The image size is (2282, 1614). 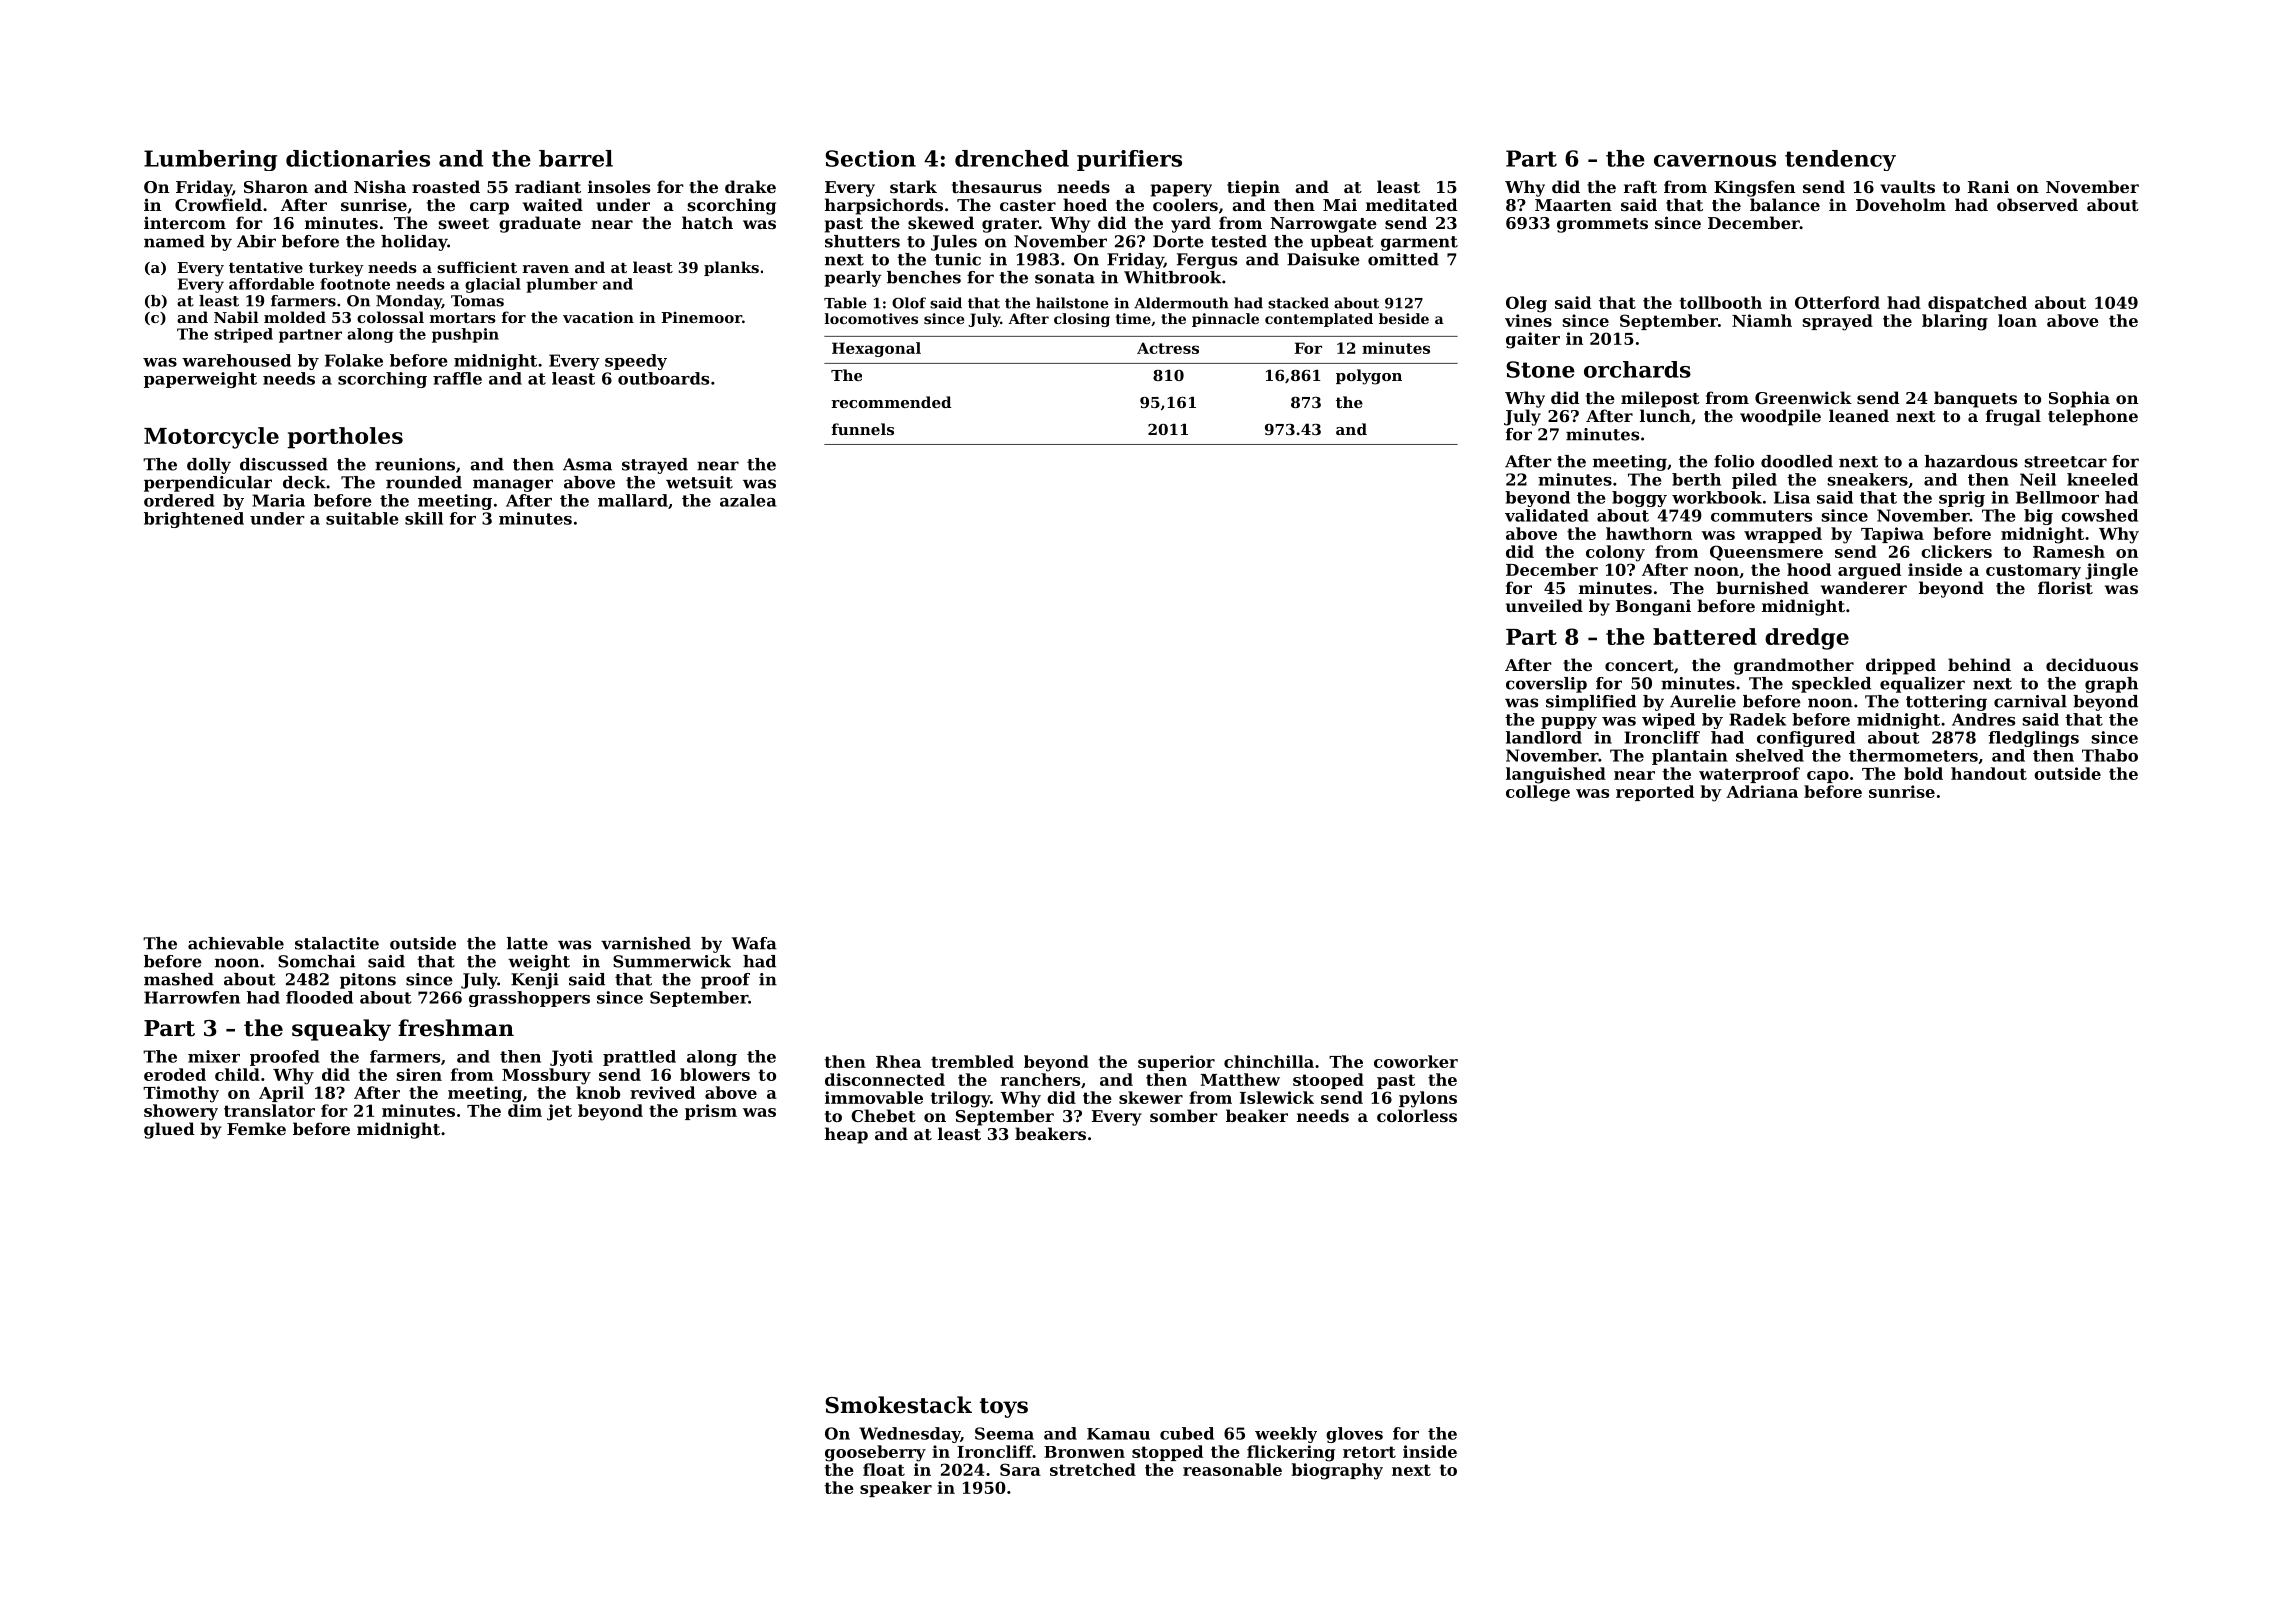 I want to click on dictionaries, so click(x=358, y=158).
